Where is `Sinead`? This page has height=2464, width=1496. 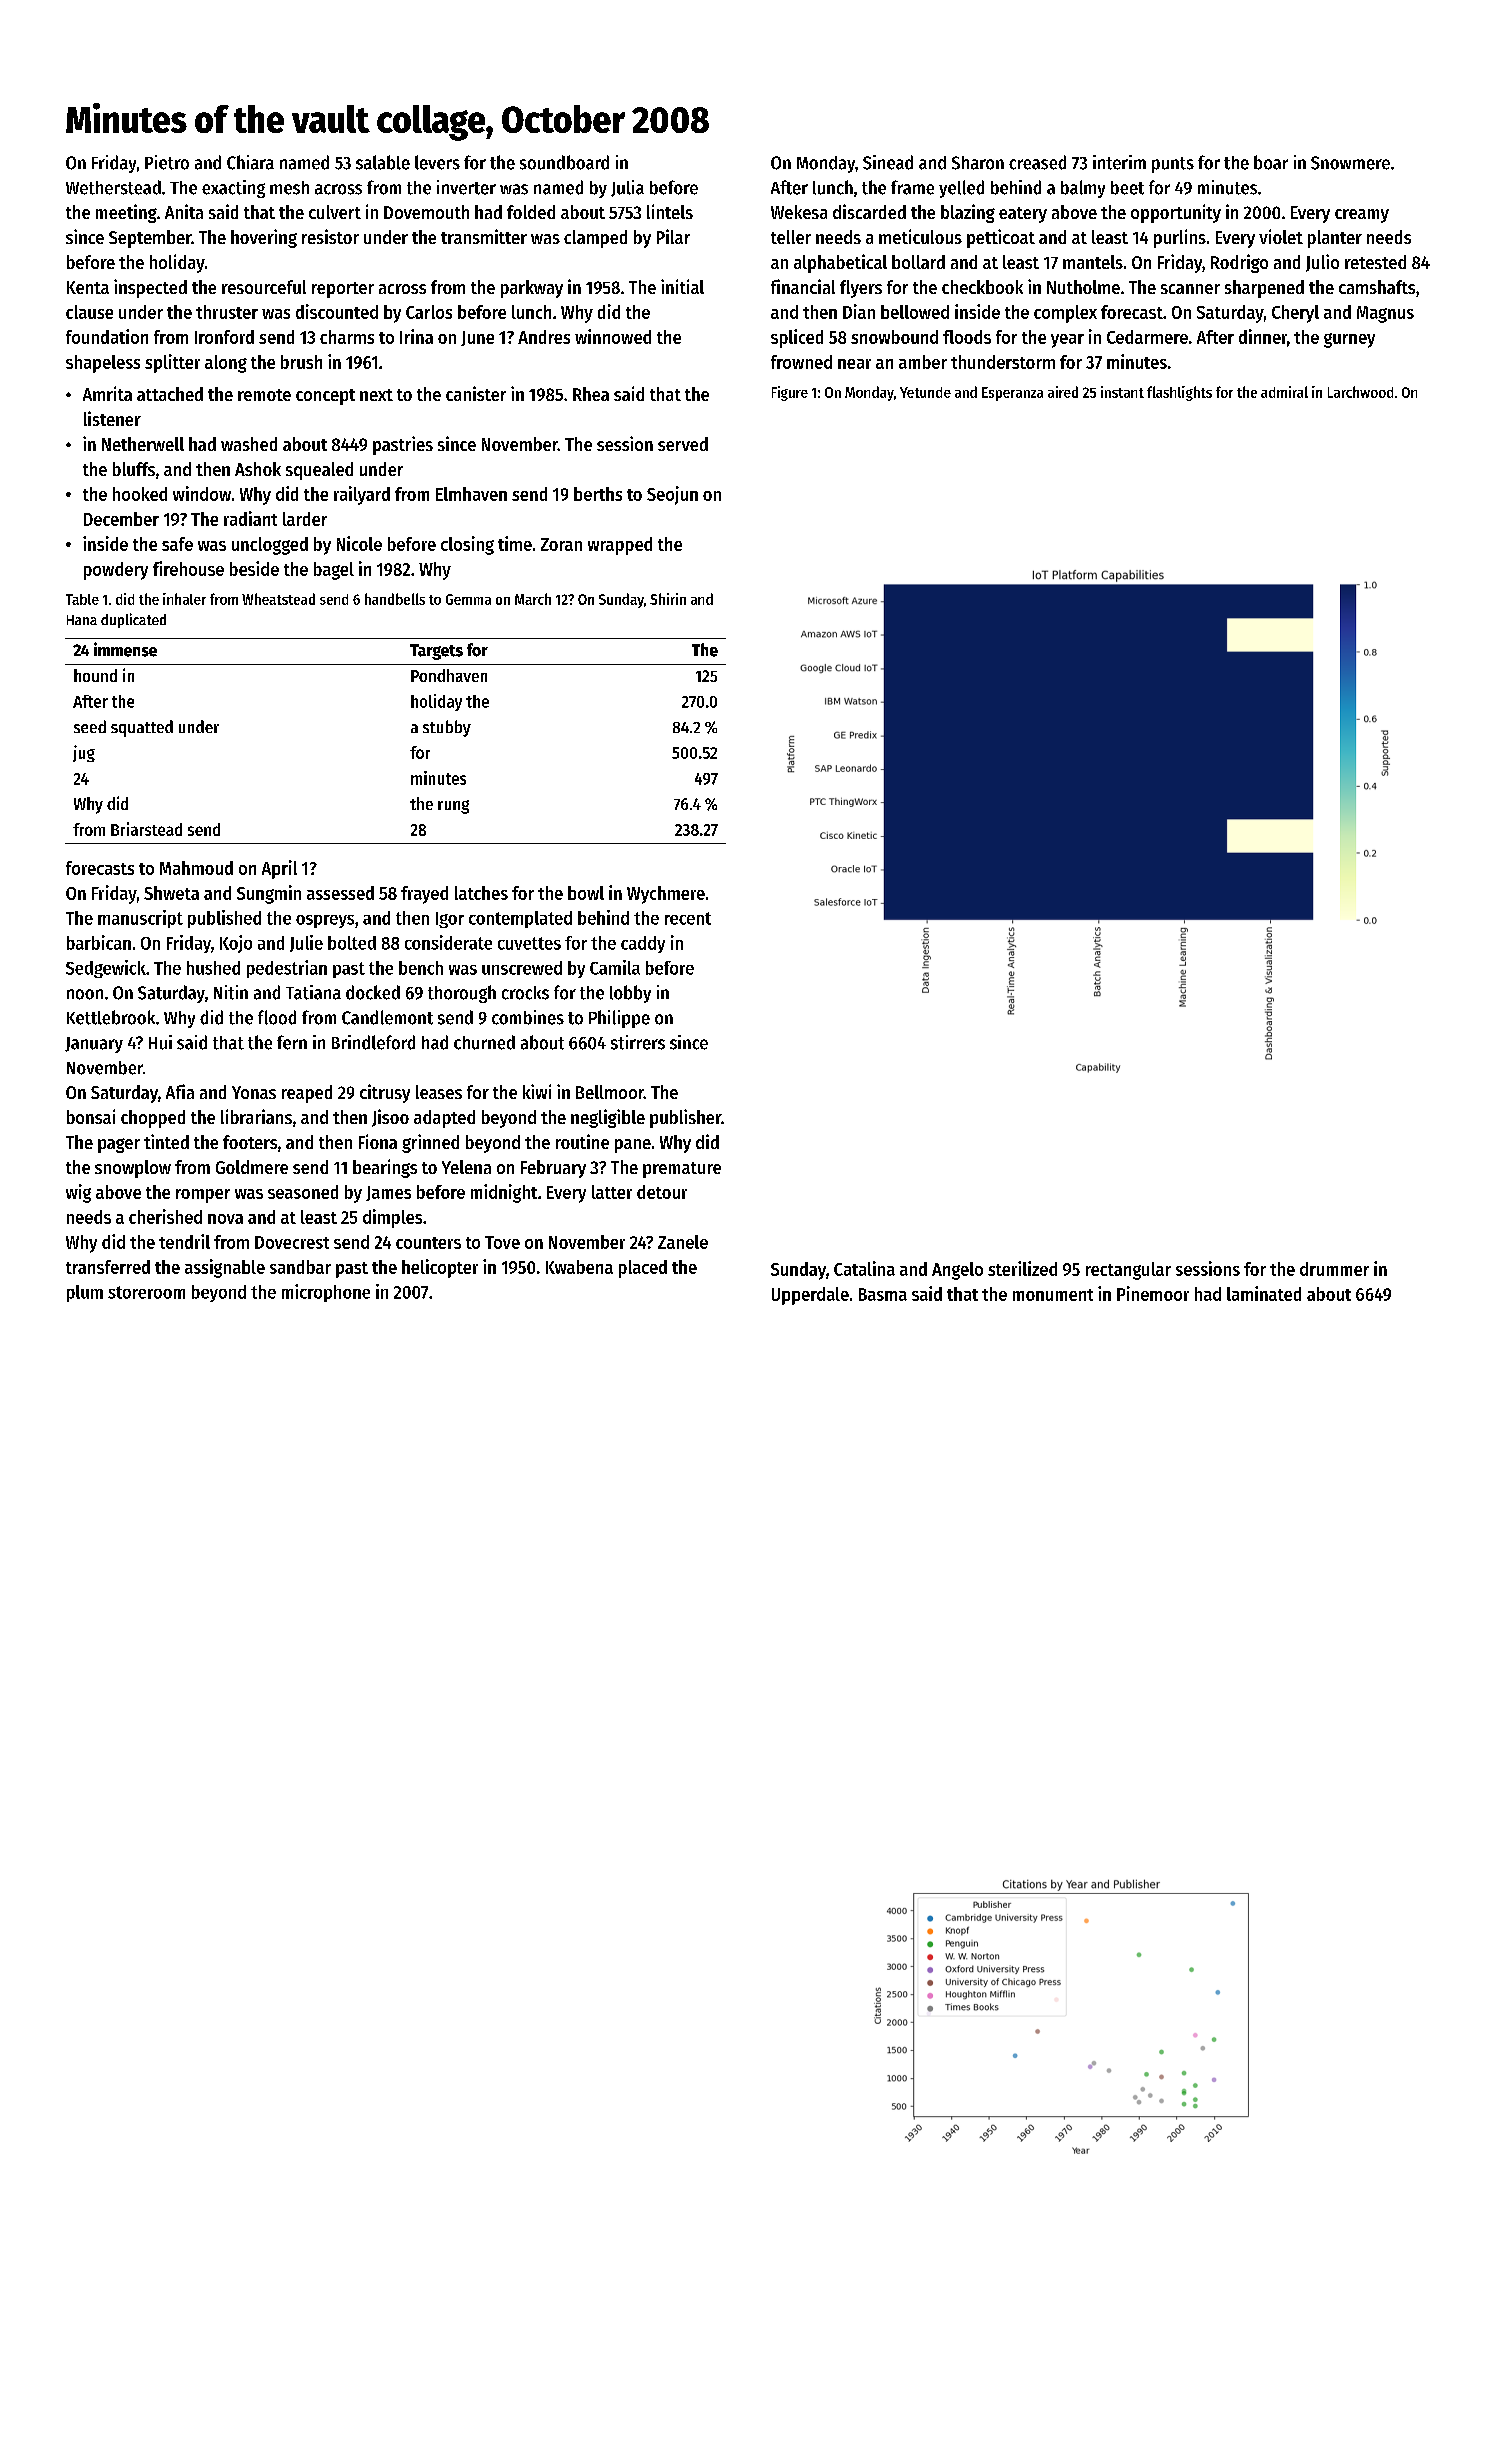 Sinead is located at coordinates (888, 162).
